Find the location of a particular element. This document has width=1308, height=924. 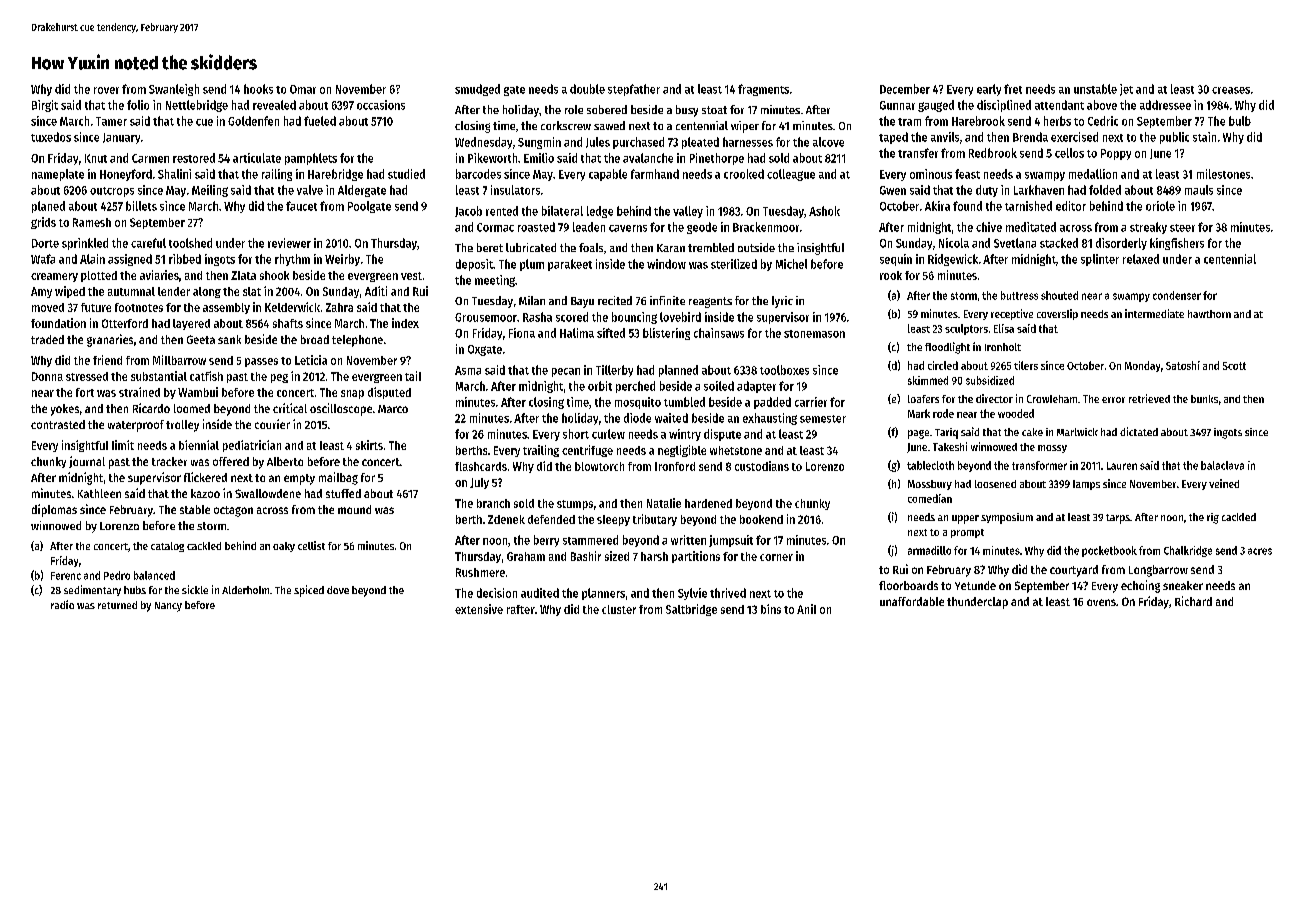

role is located at coordinates (574, 109).
